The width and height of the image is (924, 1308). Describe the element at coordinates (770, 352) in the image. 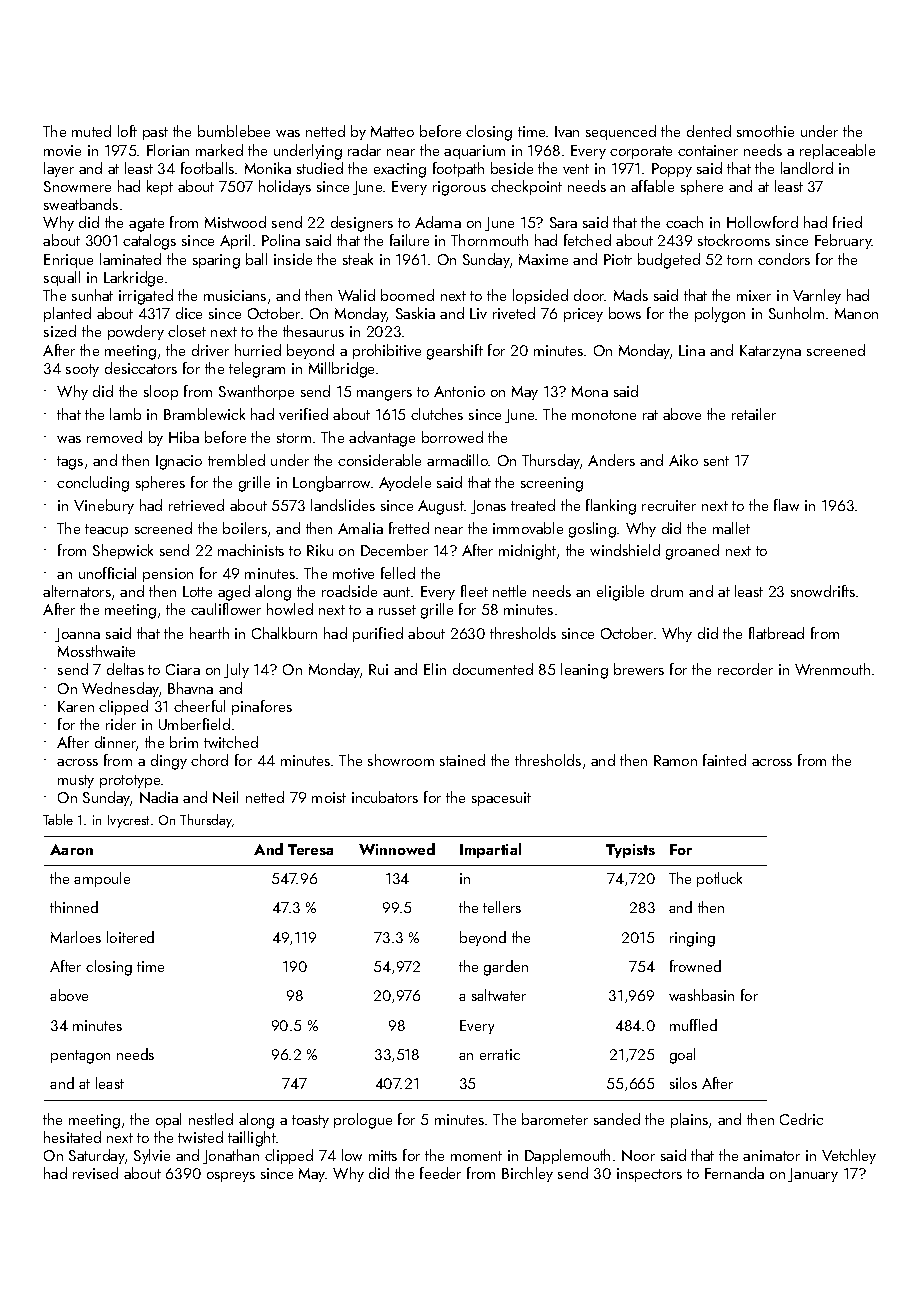

I see `Katarzyna` at that location.
